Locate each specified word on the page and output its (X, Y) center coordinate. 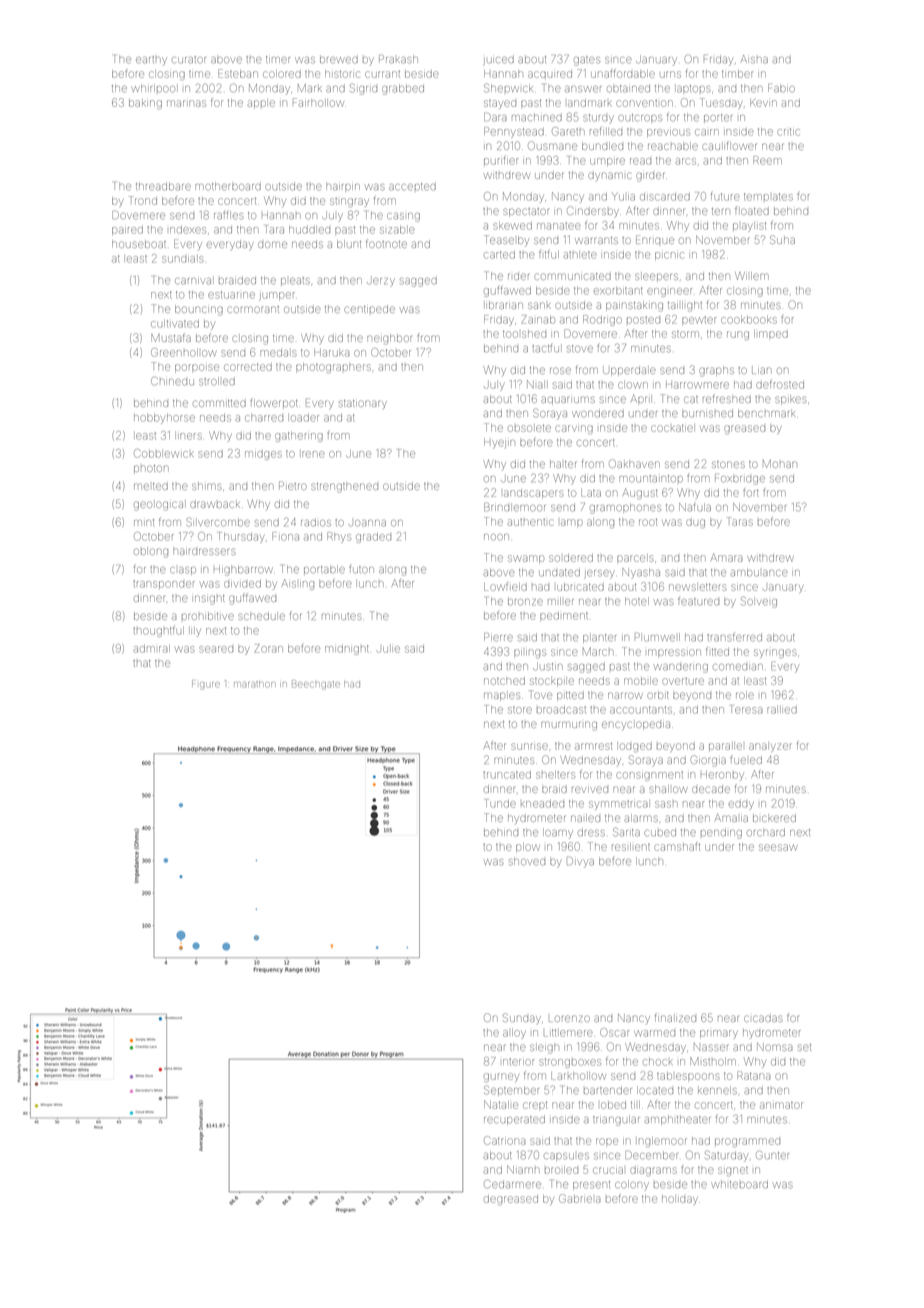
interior (518, 1062)
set (804, 1047)
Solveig (759, 602)
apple (261, 103)
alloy (514, 1034)
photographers (333, 367)
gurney (501, 1077)
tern (721, 211)
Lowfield (505, 586)
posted (643, 320)
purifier (501, 160)
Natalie (501, 1104)
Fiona (285, 536)
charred (264, 418)
